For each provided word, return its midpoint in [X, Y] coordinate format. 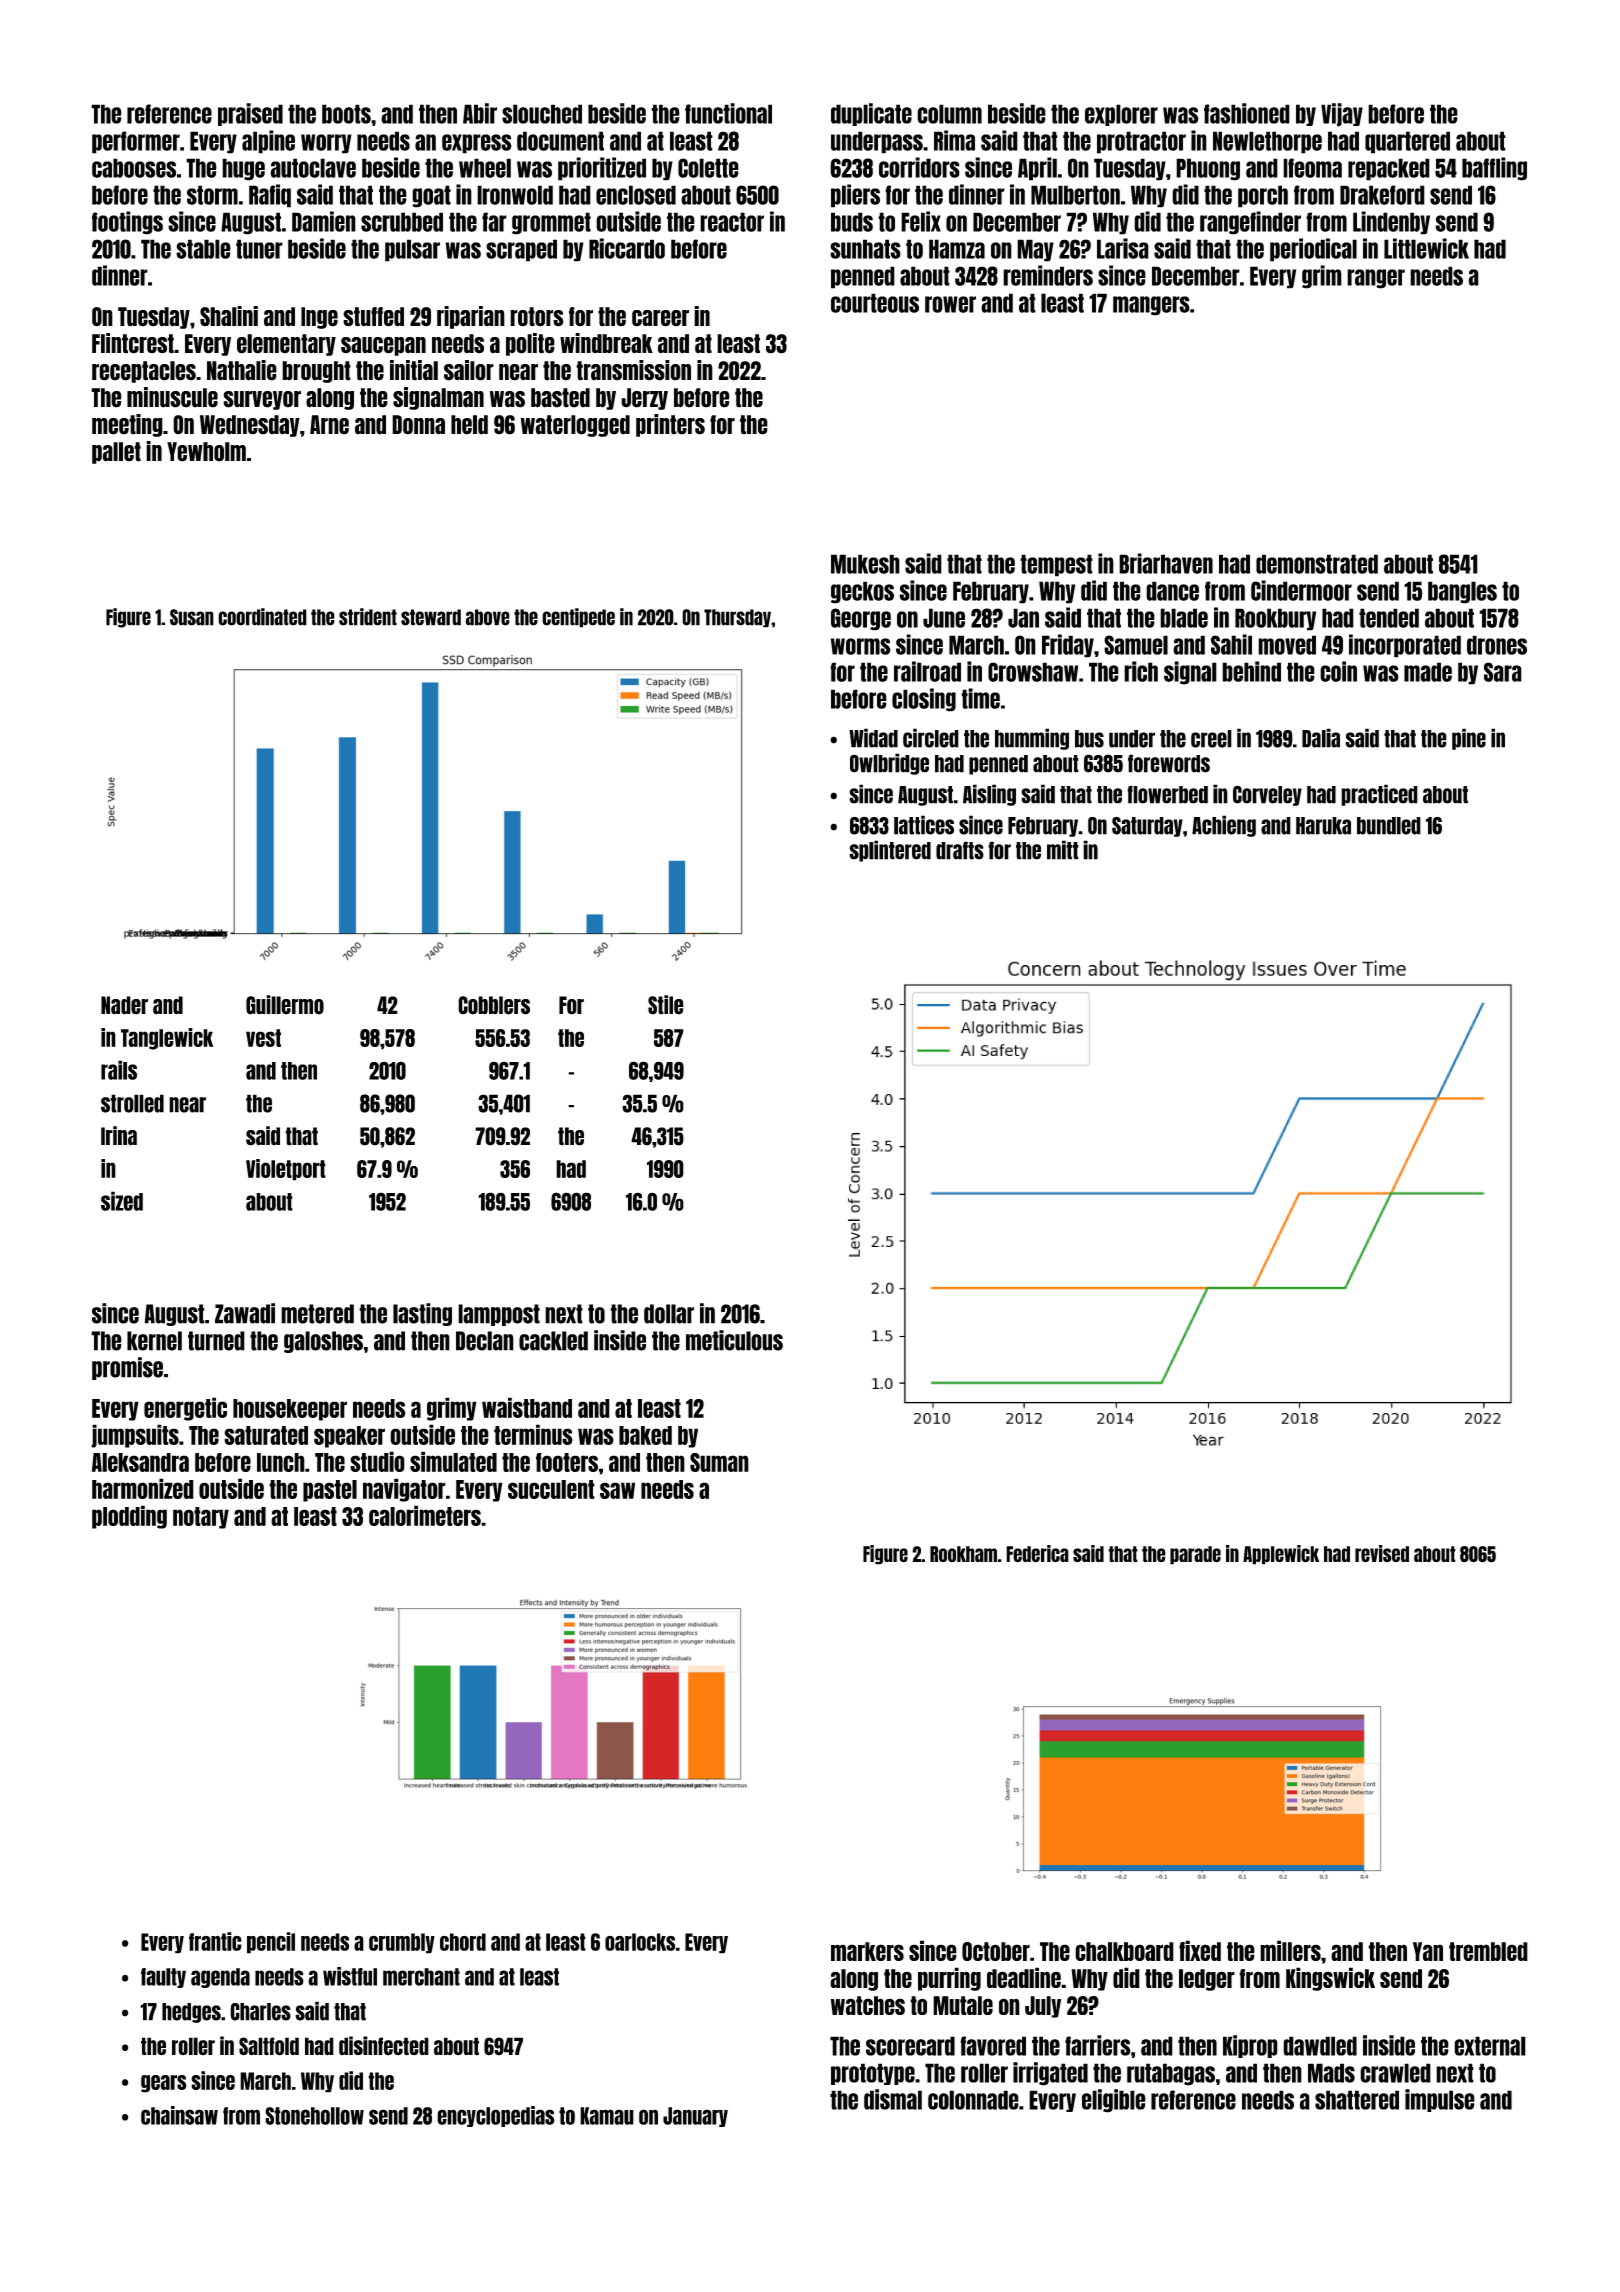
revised [1382, 1554]
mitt [1063, 850]
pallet [116, 453]
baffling [1494, 169]
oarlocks [640, 1942]
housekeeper [290, 1410]
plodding [129, 1517]
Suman [719, 1462]
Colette [708, 168]
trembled [1488, 1951]
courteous [875, 303]
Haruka [1323, 826]
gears [164, 2084]
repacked [1389, 169]
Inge [319, 318]
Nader [124, 1005]
